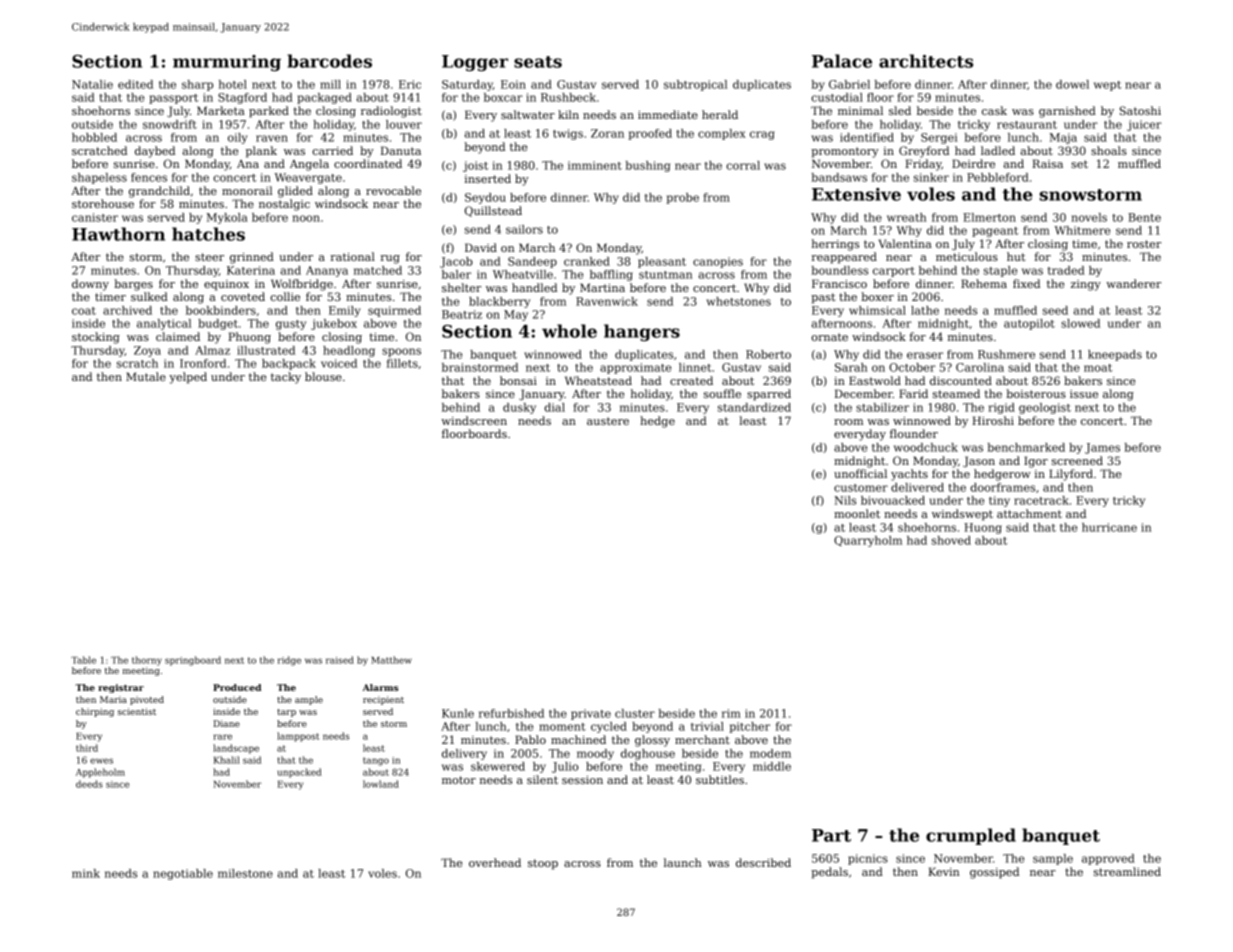 The image size is (1233, 952). I want to click on probe, so click(682, 198).
